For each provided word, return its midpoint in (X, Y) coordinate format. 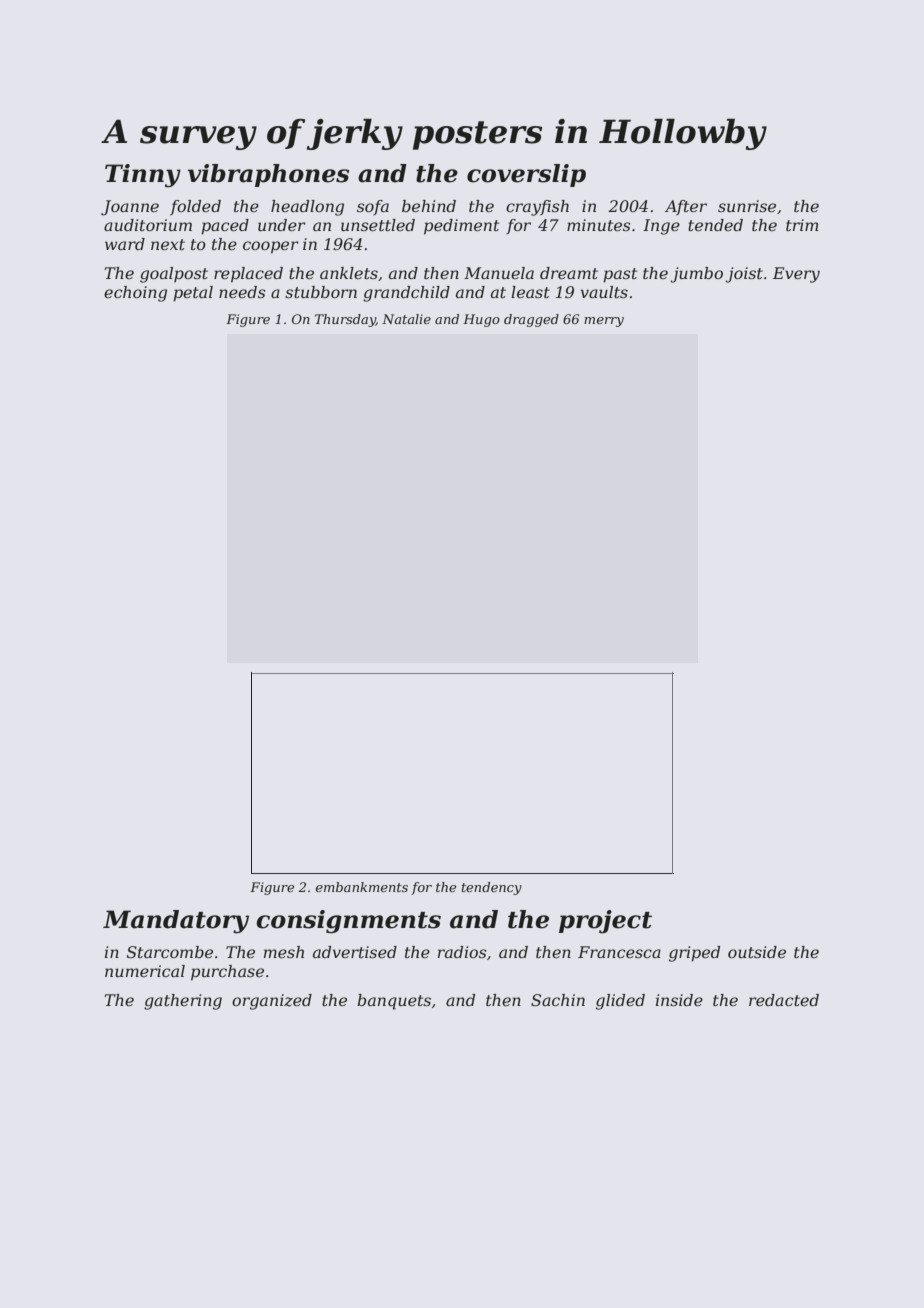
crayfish (537, 208)
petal (193, 294)
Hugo (481, 320)
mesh (284, 952)
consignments (348, 922)
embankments (362, 887)
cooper (271, 247)
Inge (661, 227)
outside (757, 952)
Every (796, 275)
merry (604, 322)
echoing (135, 294)
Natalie (406, 319)
